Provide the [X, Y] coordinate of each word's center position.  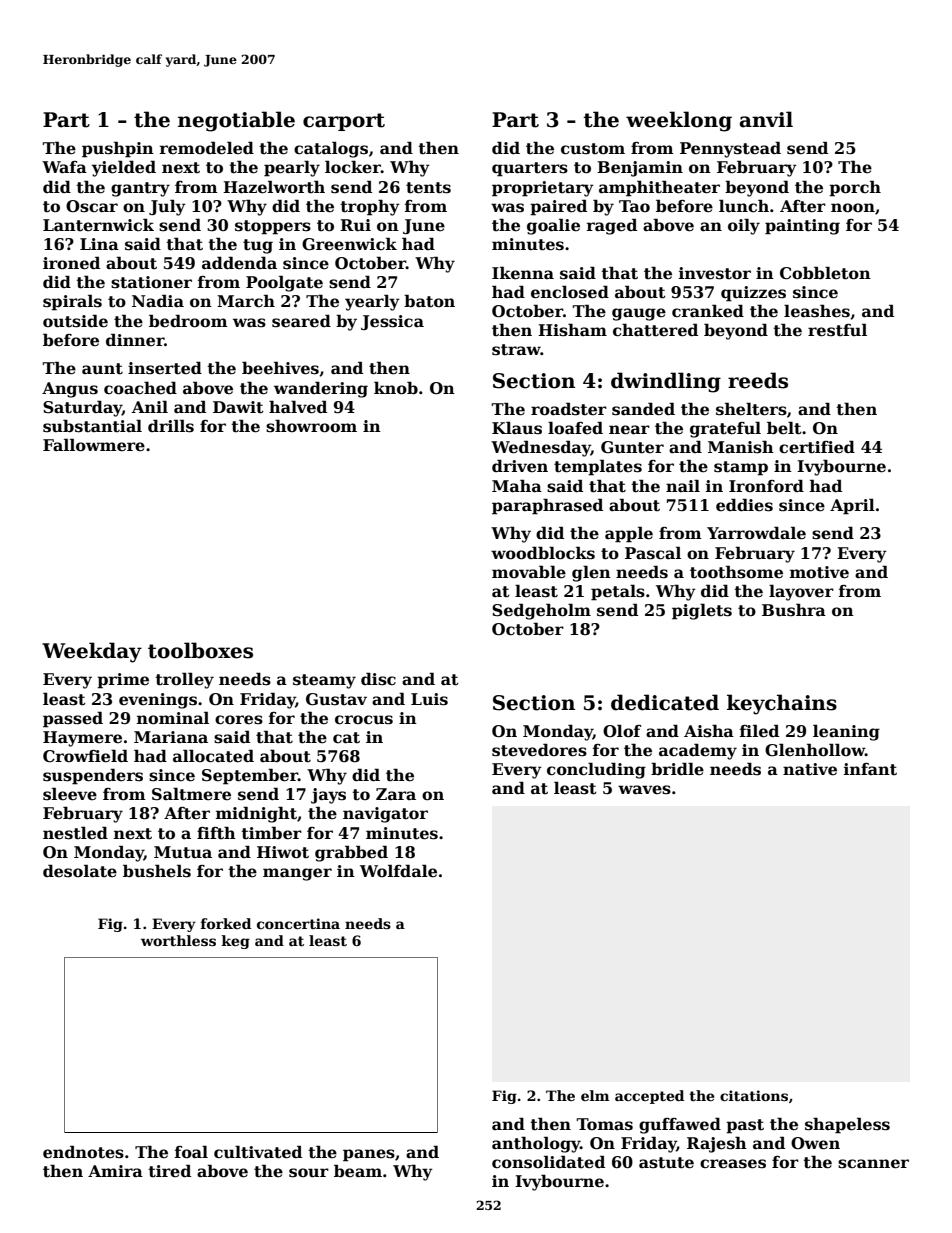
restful [837, 330]
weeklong [679, 121]
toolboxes [200, 650]
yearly [372, 302]
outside [75, 321]
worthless [178, 940]
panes [369, 1155]
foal [191, 1152]
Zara [396, 794]
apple [629, 534]
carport [344, 122]
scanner [873, 1164]
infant [870, 769]
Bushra [794, 610]
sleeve [70, 794]
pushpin [118, 149]
